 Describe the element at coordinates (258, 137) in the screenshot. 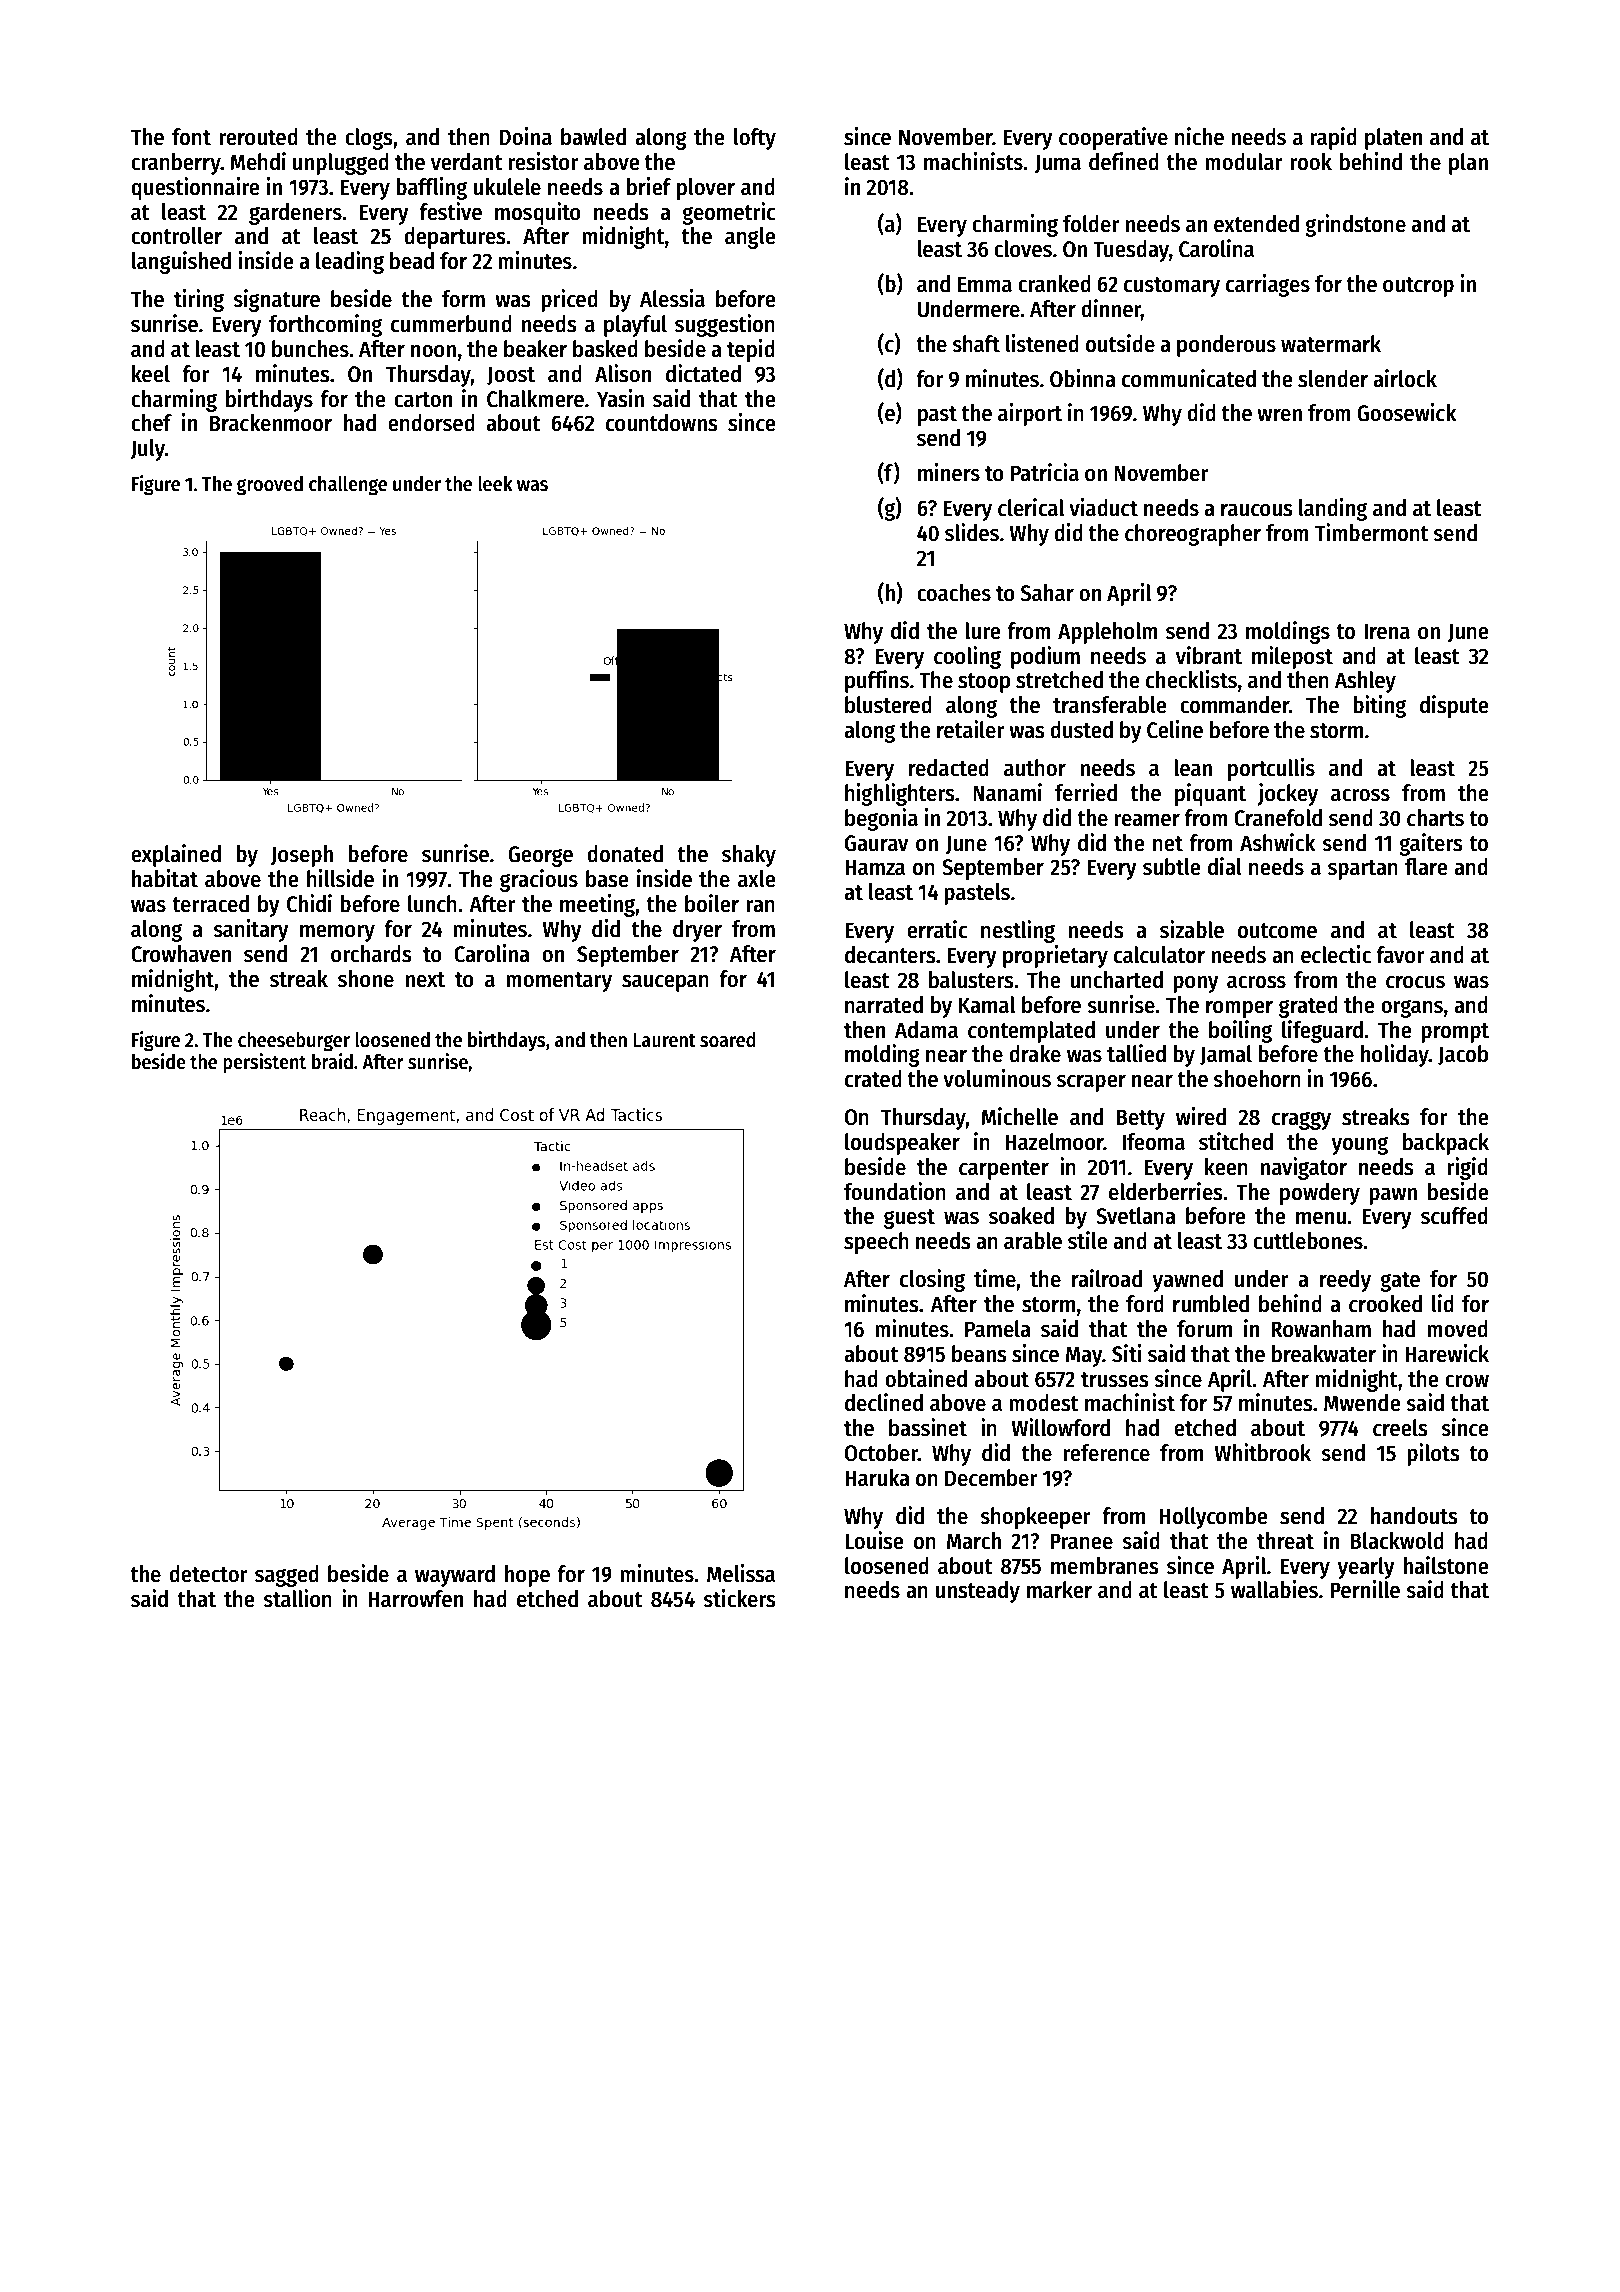

I see `rerouted` at that location.
